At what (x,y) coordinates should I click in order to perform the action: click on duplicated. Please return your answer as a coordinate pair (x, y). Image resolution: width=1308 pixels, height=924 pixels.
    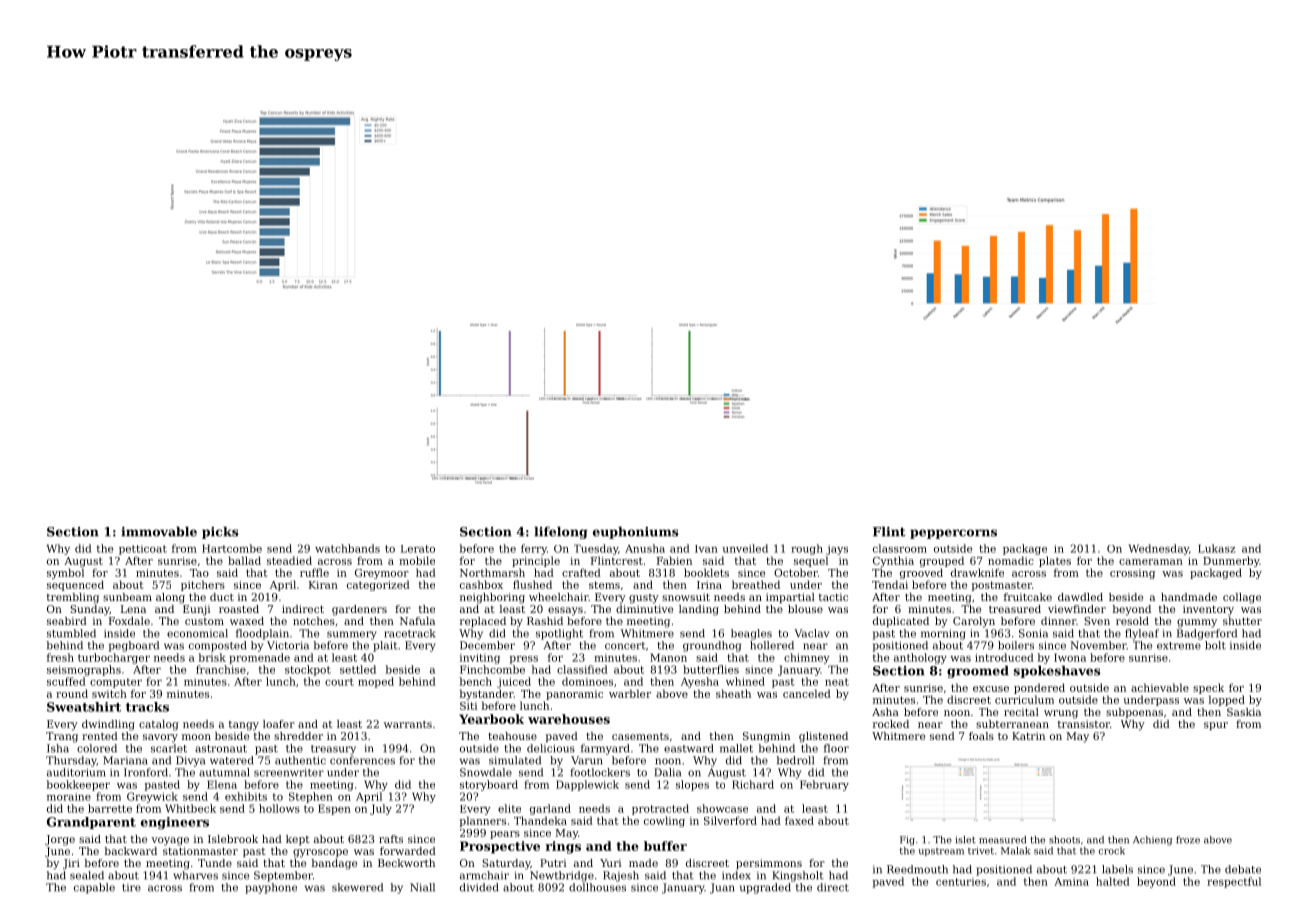
    Looking at the image, I should click on (901, 622).
